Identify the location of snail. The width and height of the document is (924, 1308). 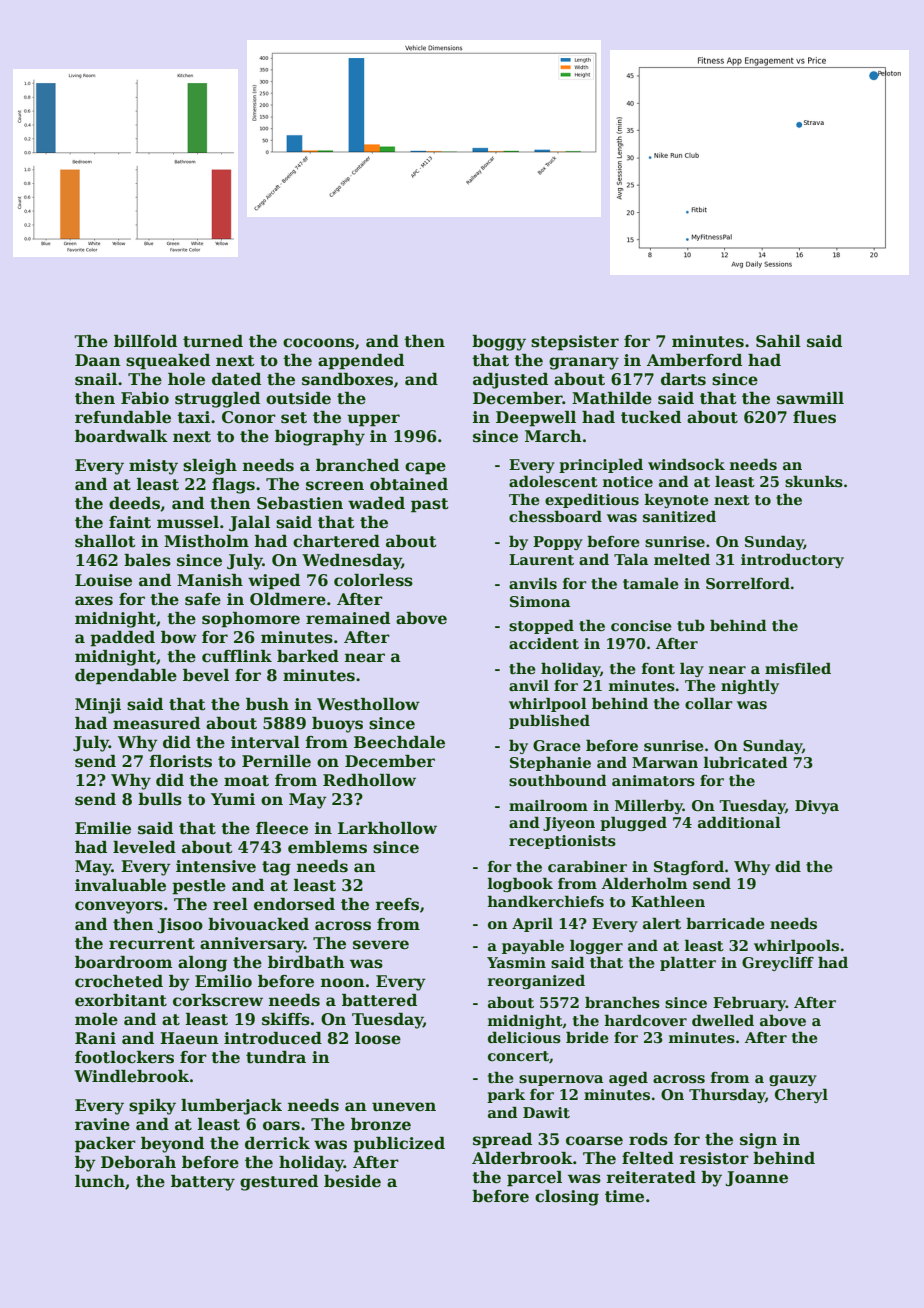
(96, 379).
